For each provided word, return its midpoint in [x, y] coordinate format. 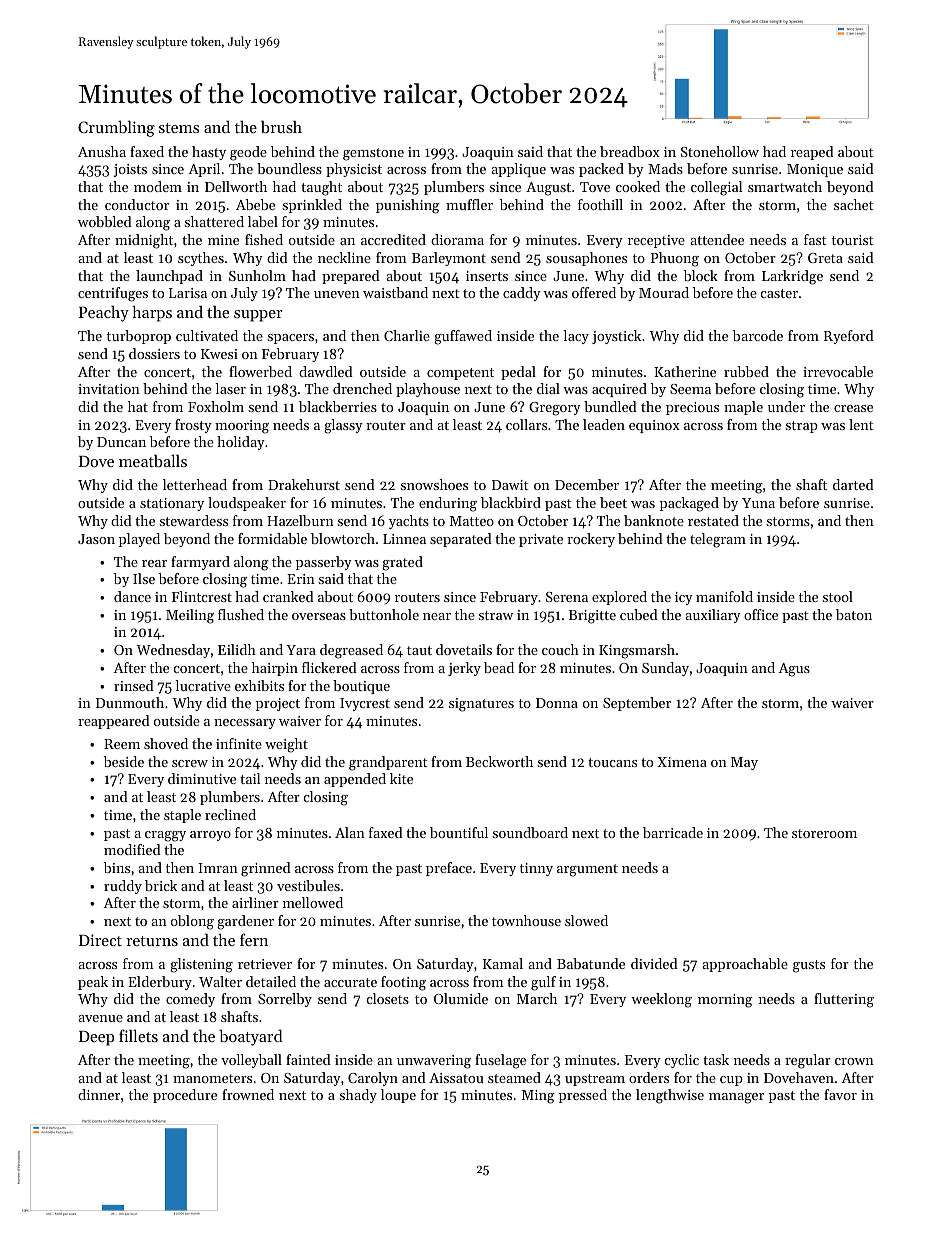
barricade [673, 832]
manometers [212, 1078]
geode [248, 153]
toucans [612, 762]
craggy [165, 836]
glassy [343, 426]
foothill [600, 204]
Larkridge [792, 277]
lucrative [203, 685]
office [761, 614]
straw [496, 615]
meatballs [153, 460]
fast [815, 239]
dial [548, 388]
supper [258, 316]
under [786, 406]
